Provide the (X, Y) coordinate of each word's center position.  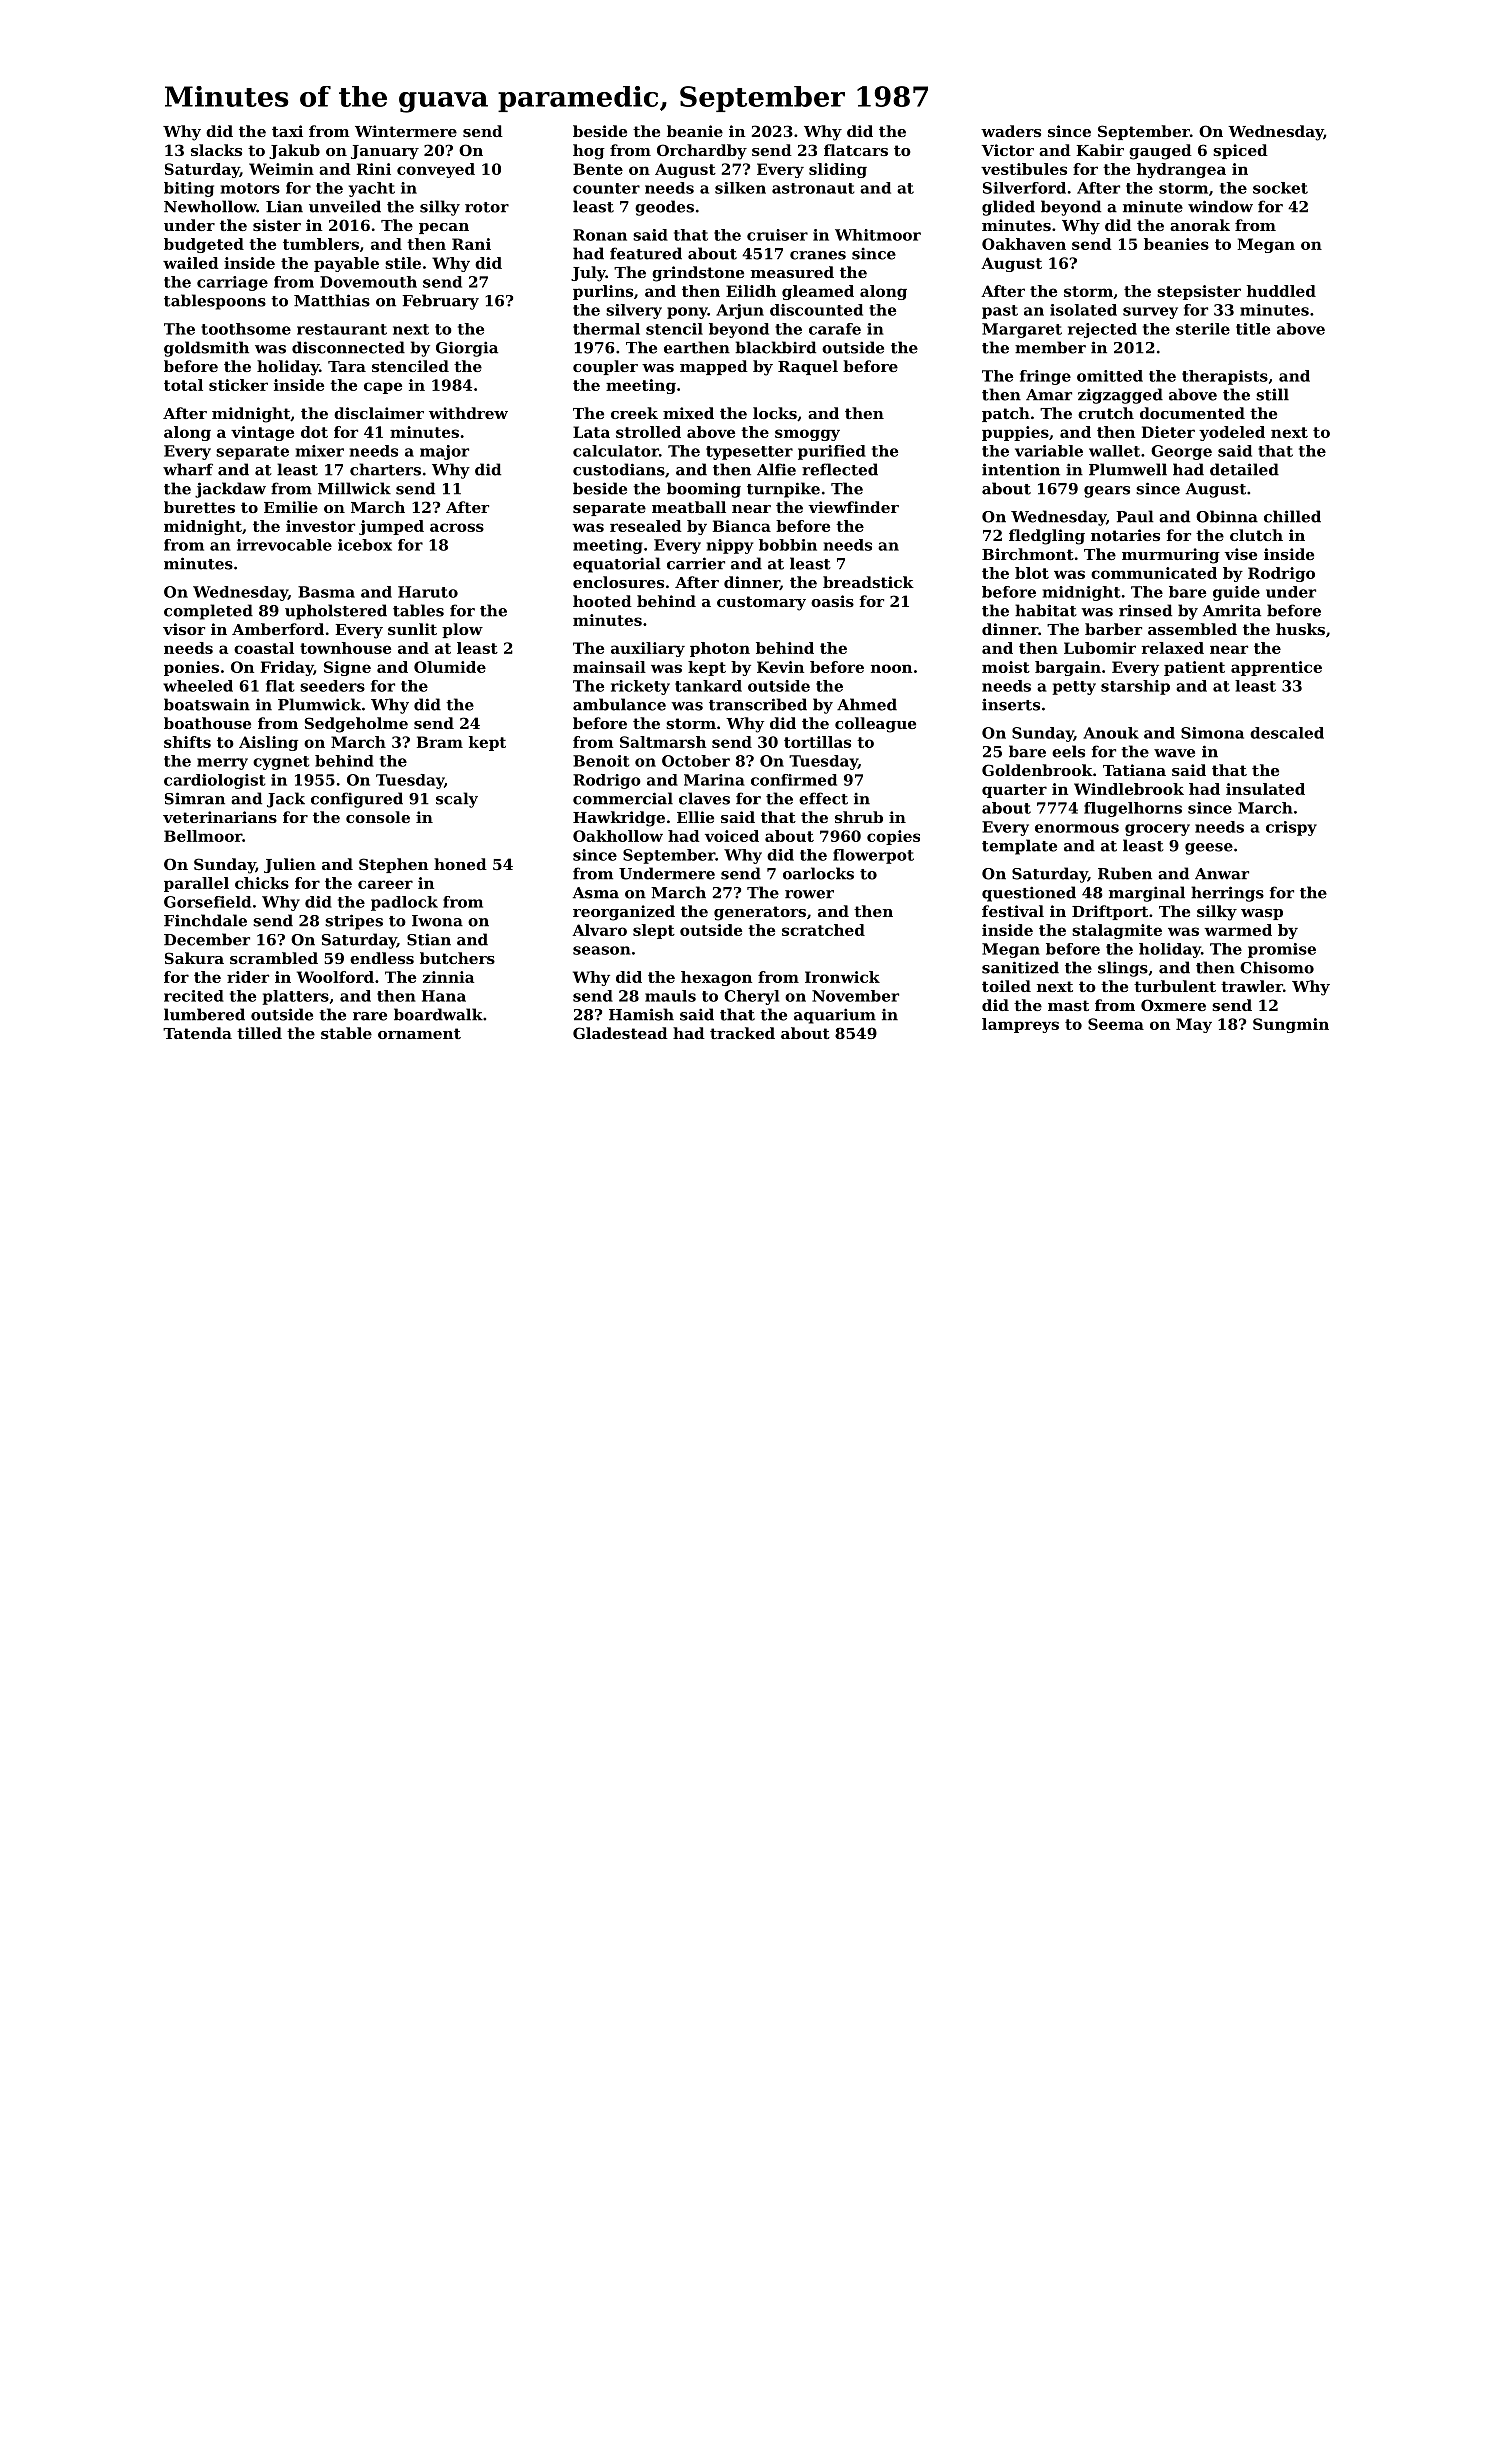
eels (1068, 751)
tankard (708, 686)
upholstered (336, 612)
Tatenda (197, 1033)
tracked (742, 1033)
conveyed (436, 170)
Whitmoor (878, 235)
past (1000, 312)
